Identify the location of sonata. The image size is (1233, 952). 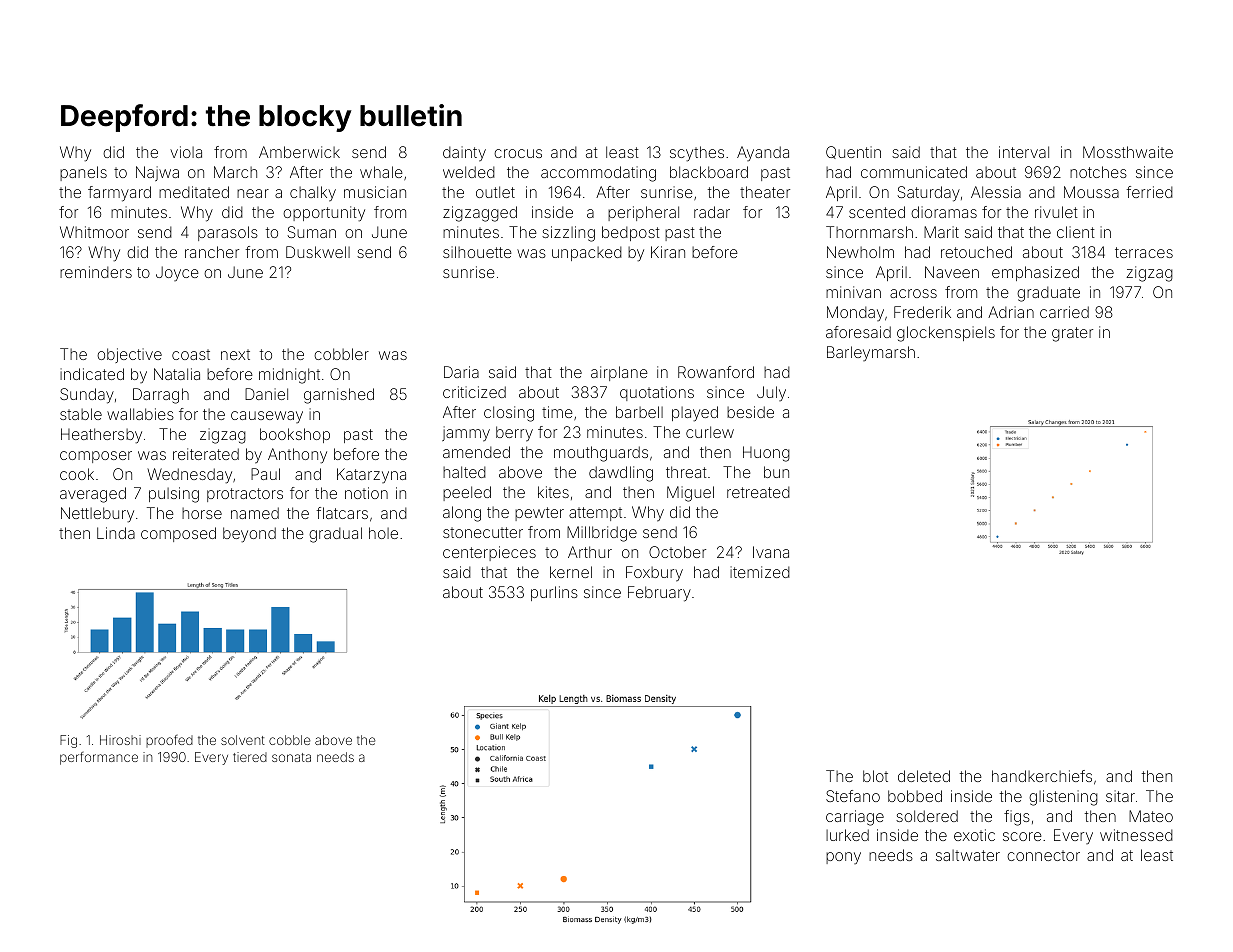
(291, 757).
